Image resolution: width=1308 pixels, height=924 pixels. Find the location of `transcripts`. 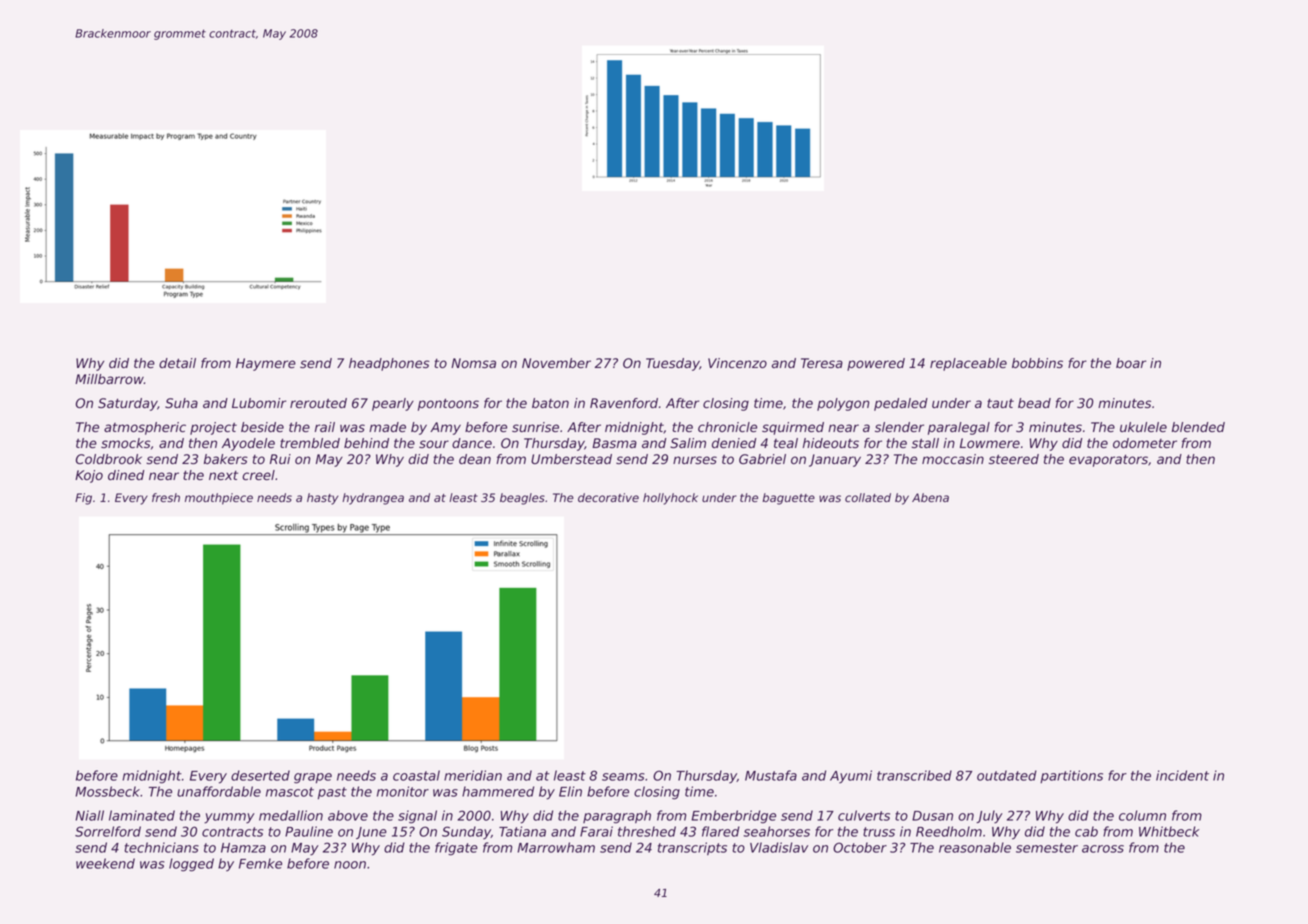

transcripts is located at coordinates (692, 848).
